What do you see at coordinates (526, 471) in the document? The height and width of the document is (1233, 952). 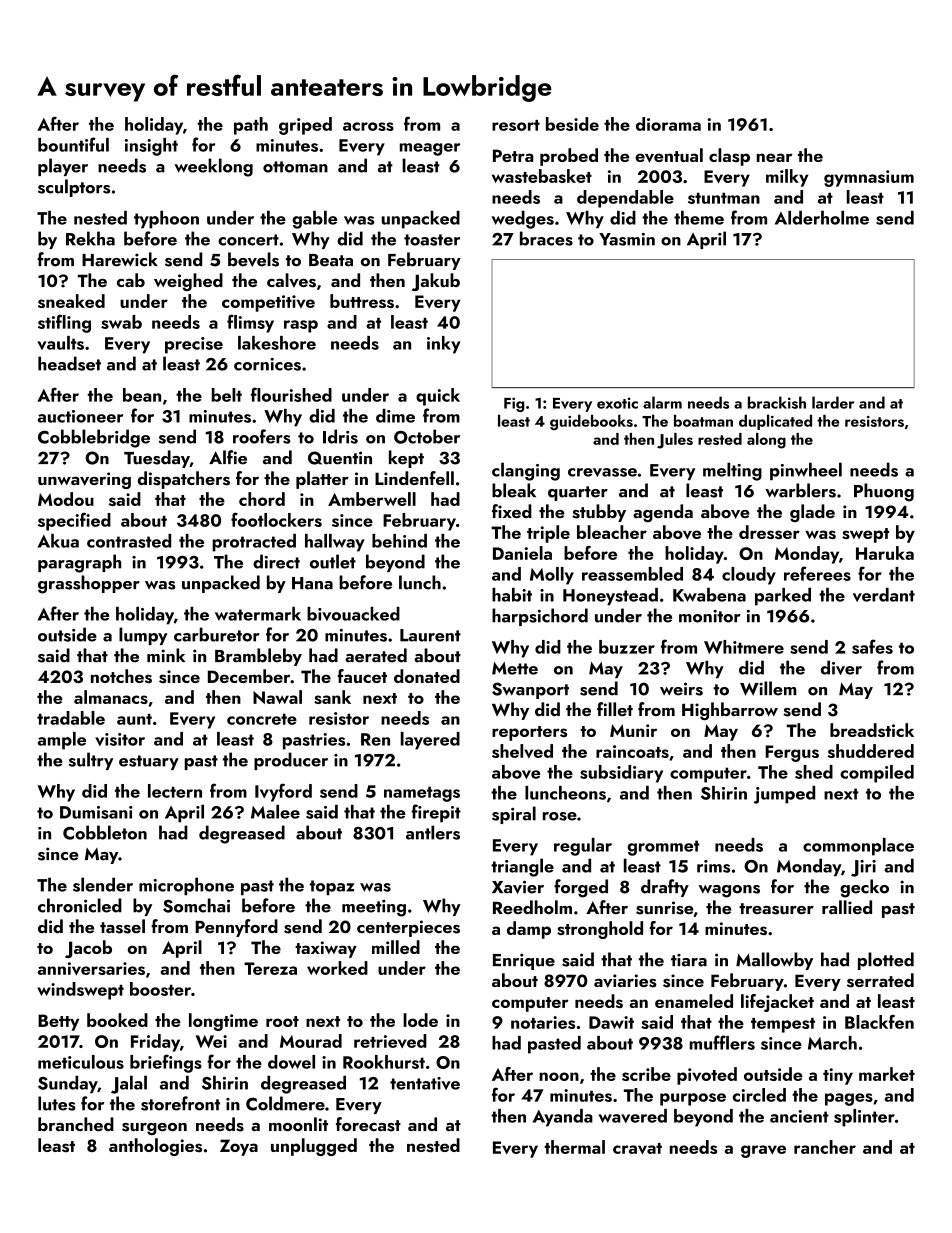 I see `clanging` at bounding box center [526, 471].
